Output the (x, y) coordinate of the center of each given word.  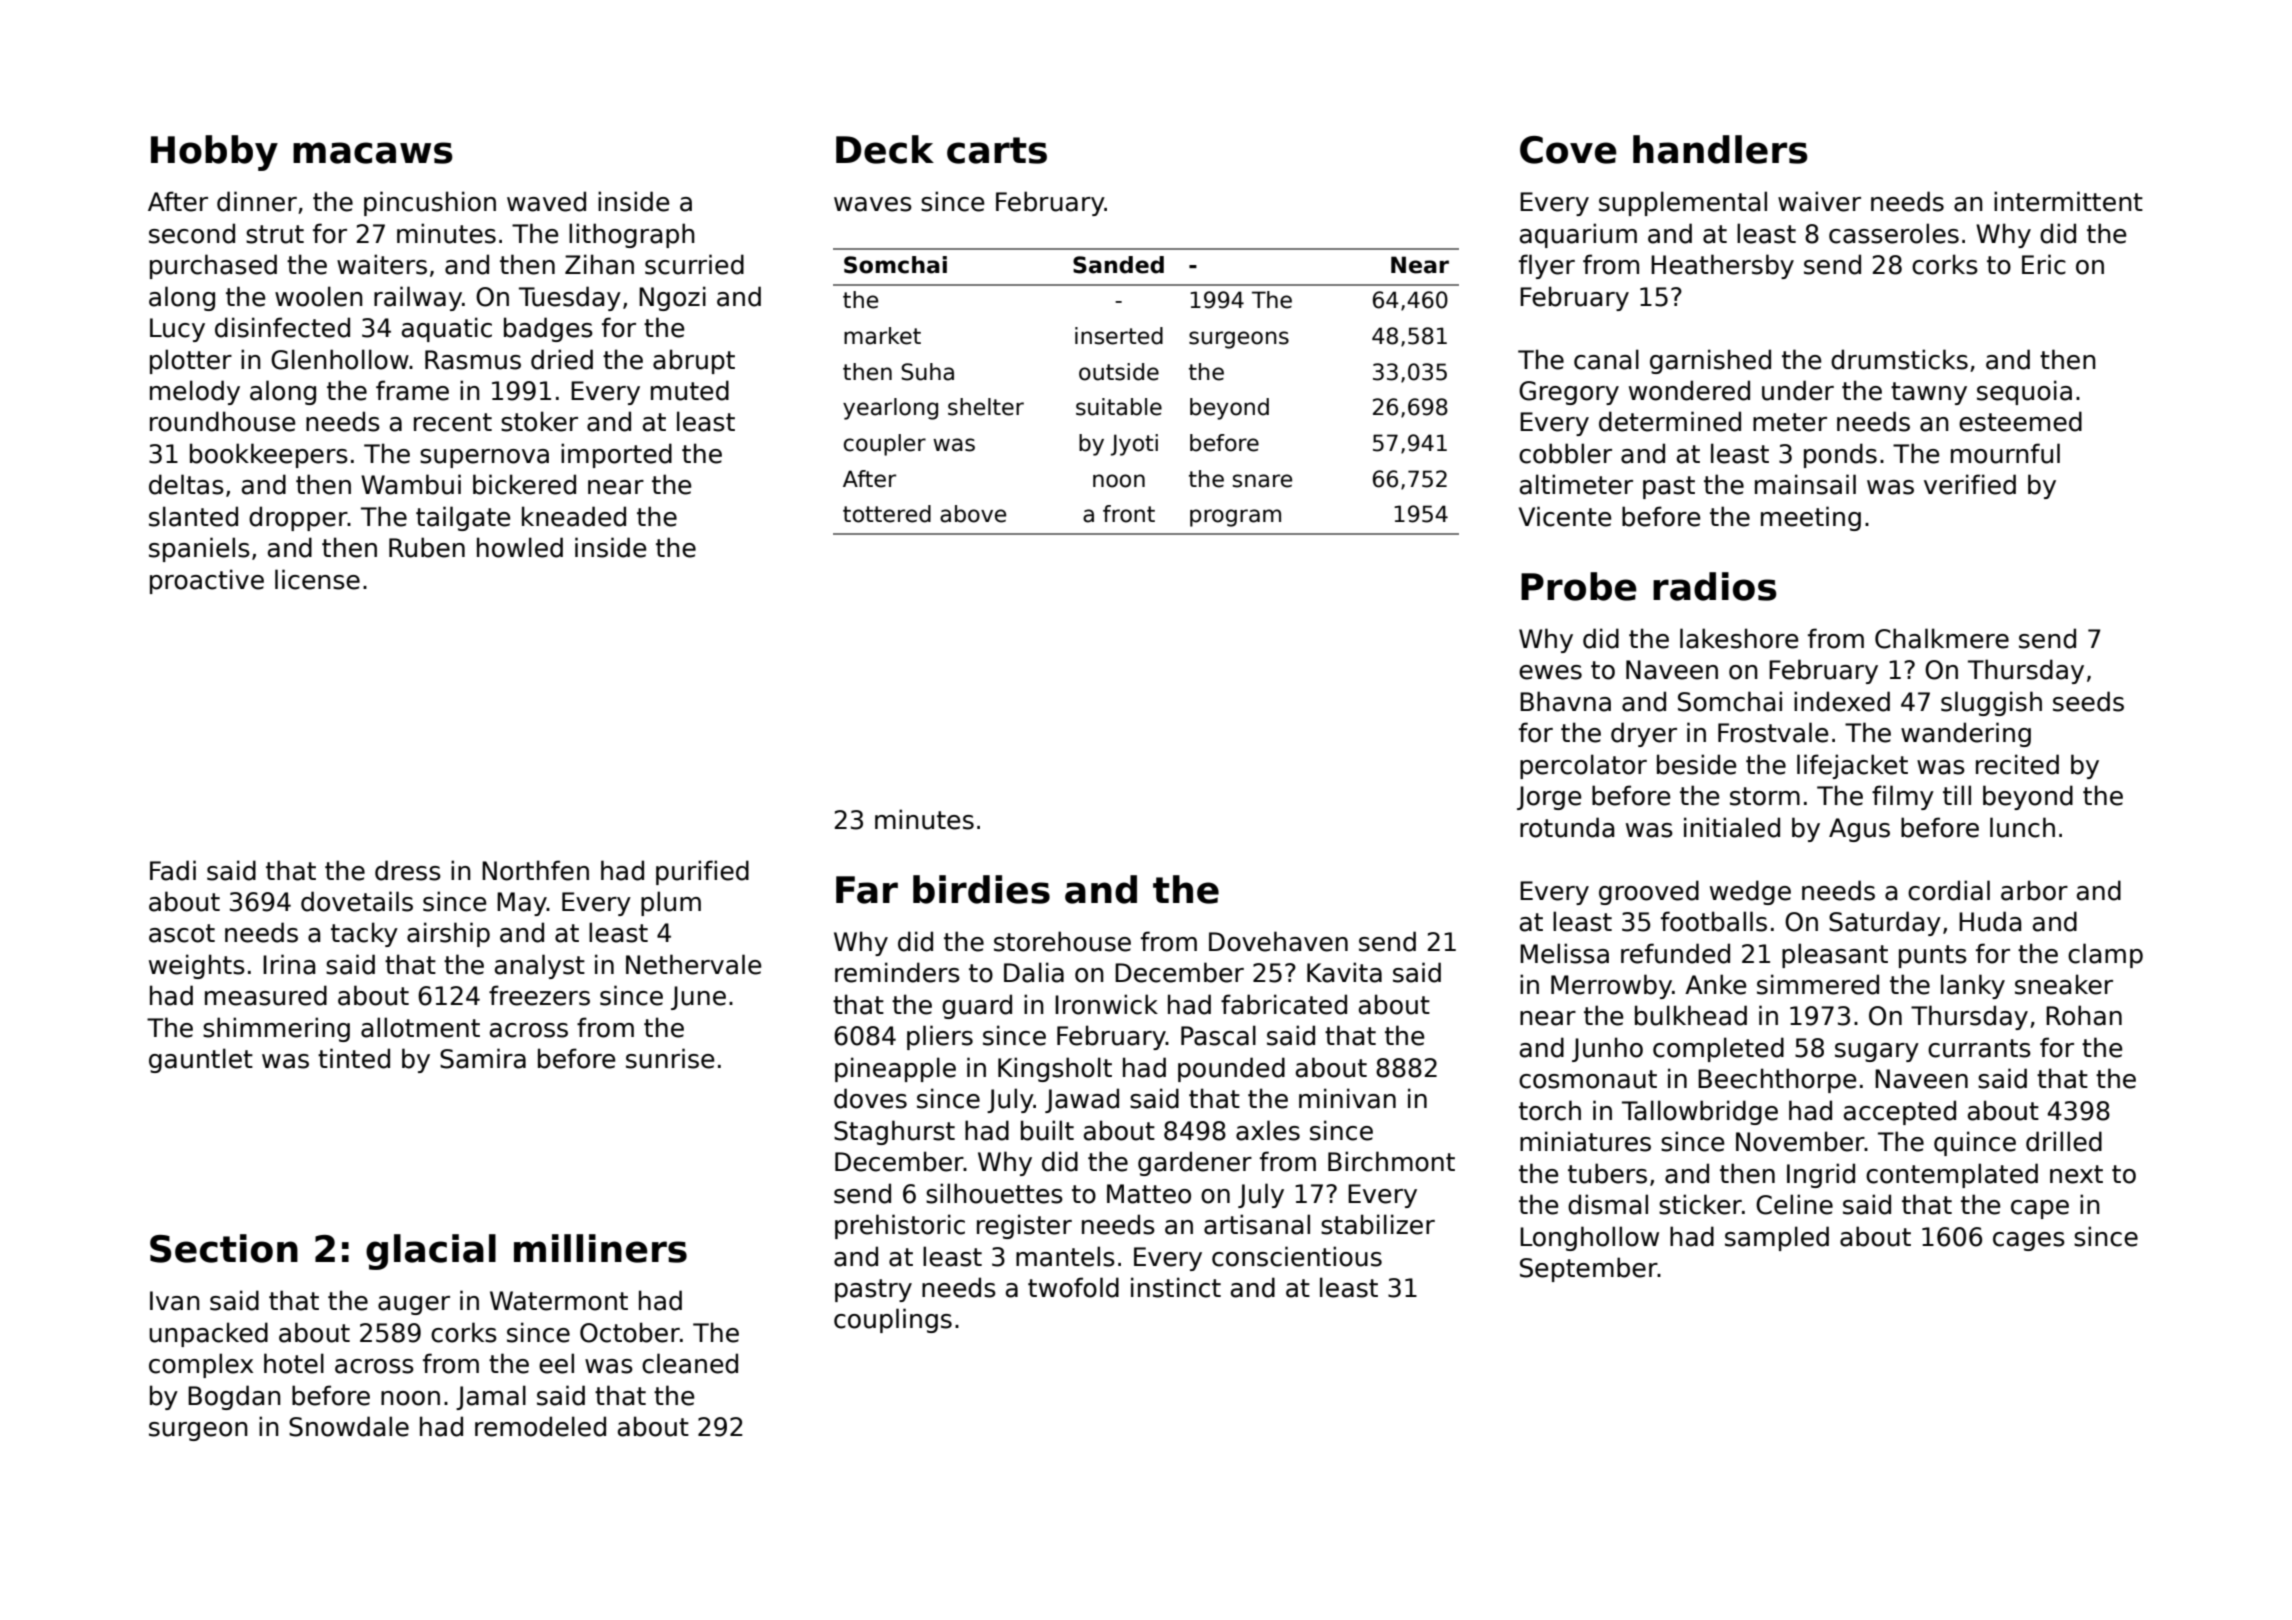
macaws (373, 153)
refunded (1675, 953)
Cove (1568, 150)
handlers (1720, 149)
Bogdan (234, 1397)
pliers (940, 1037)
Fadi (173, 870)
